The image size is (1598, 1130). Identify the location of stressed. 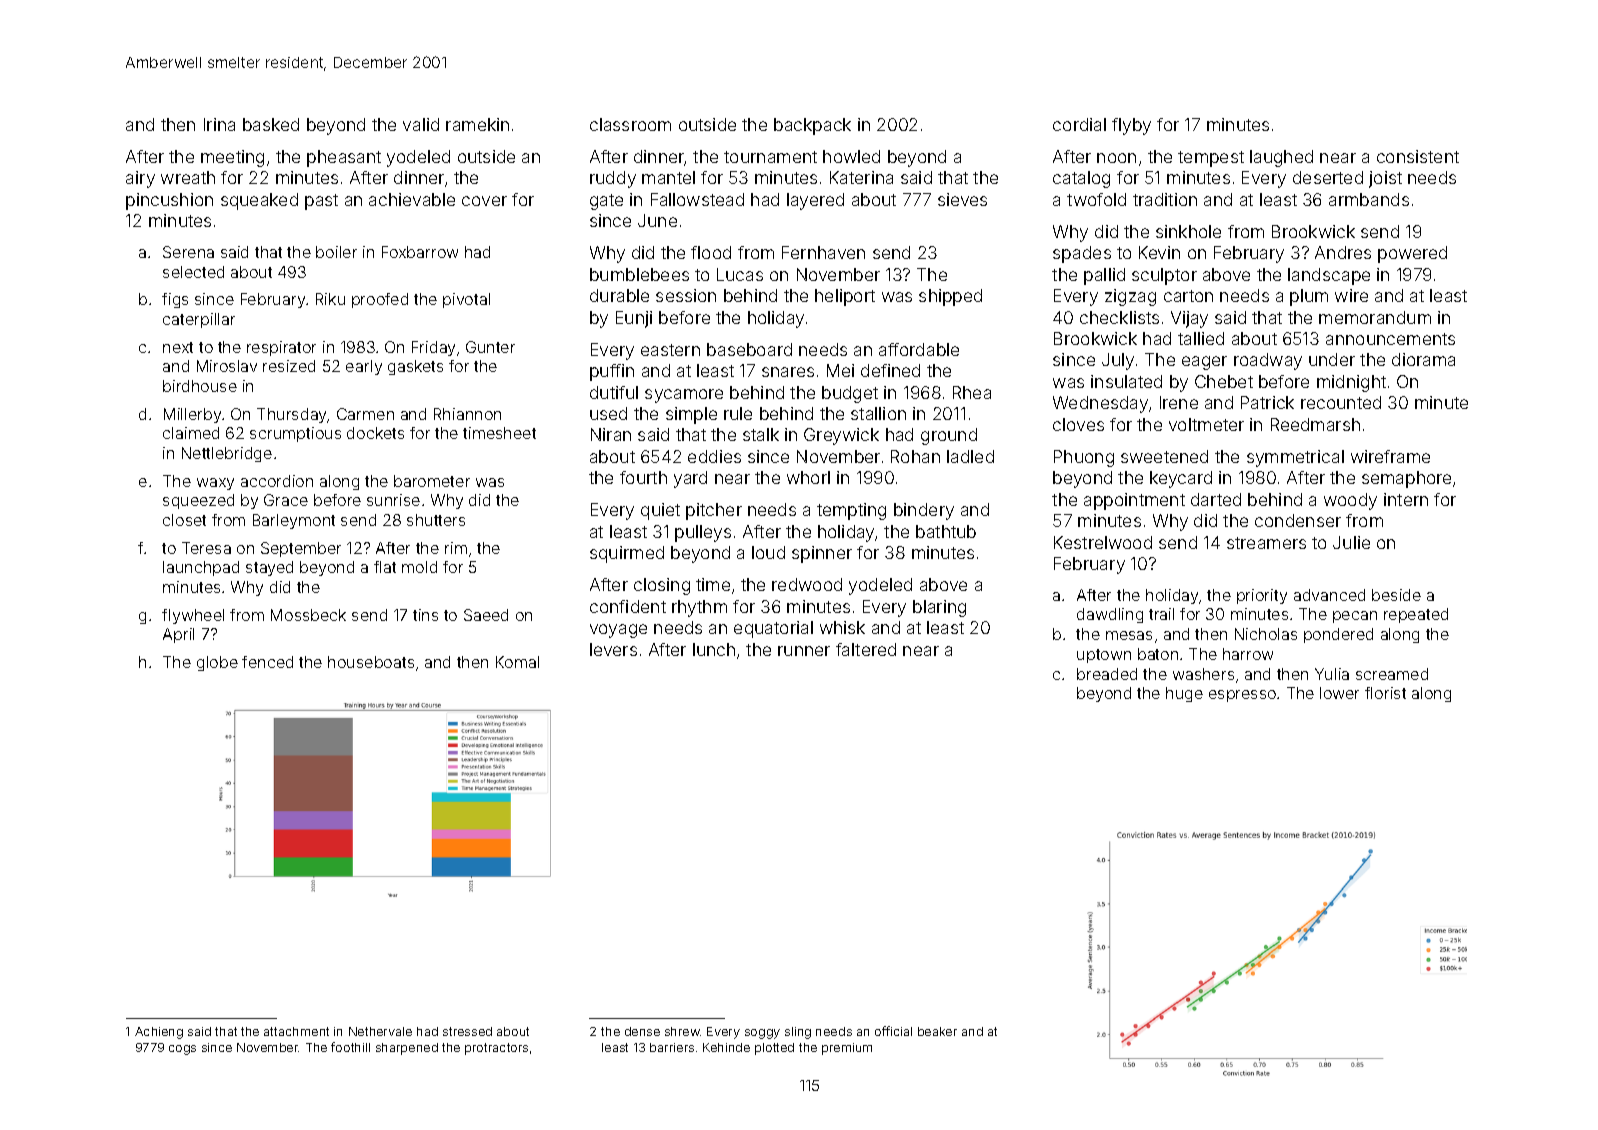
(467, 1031).
